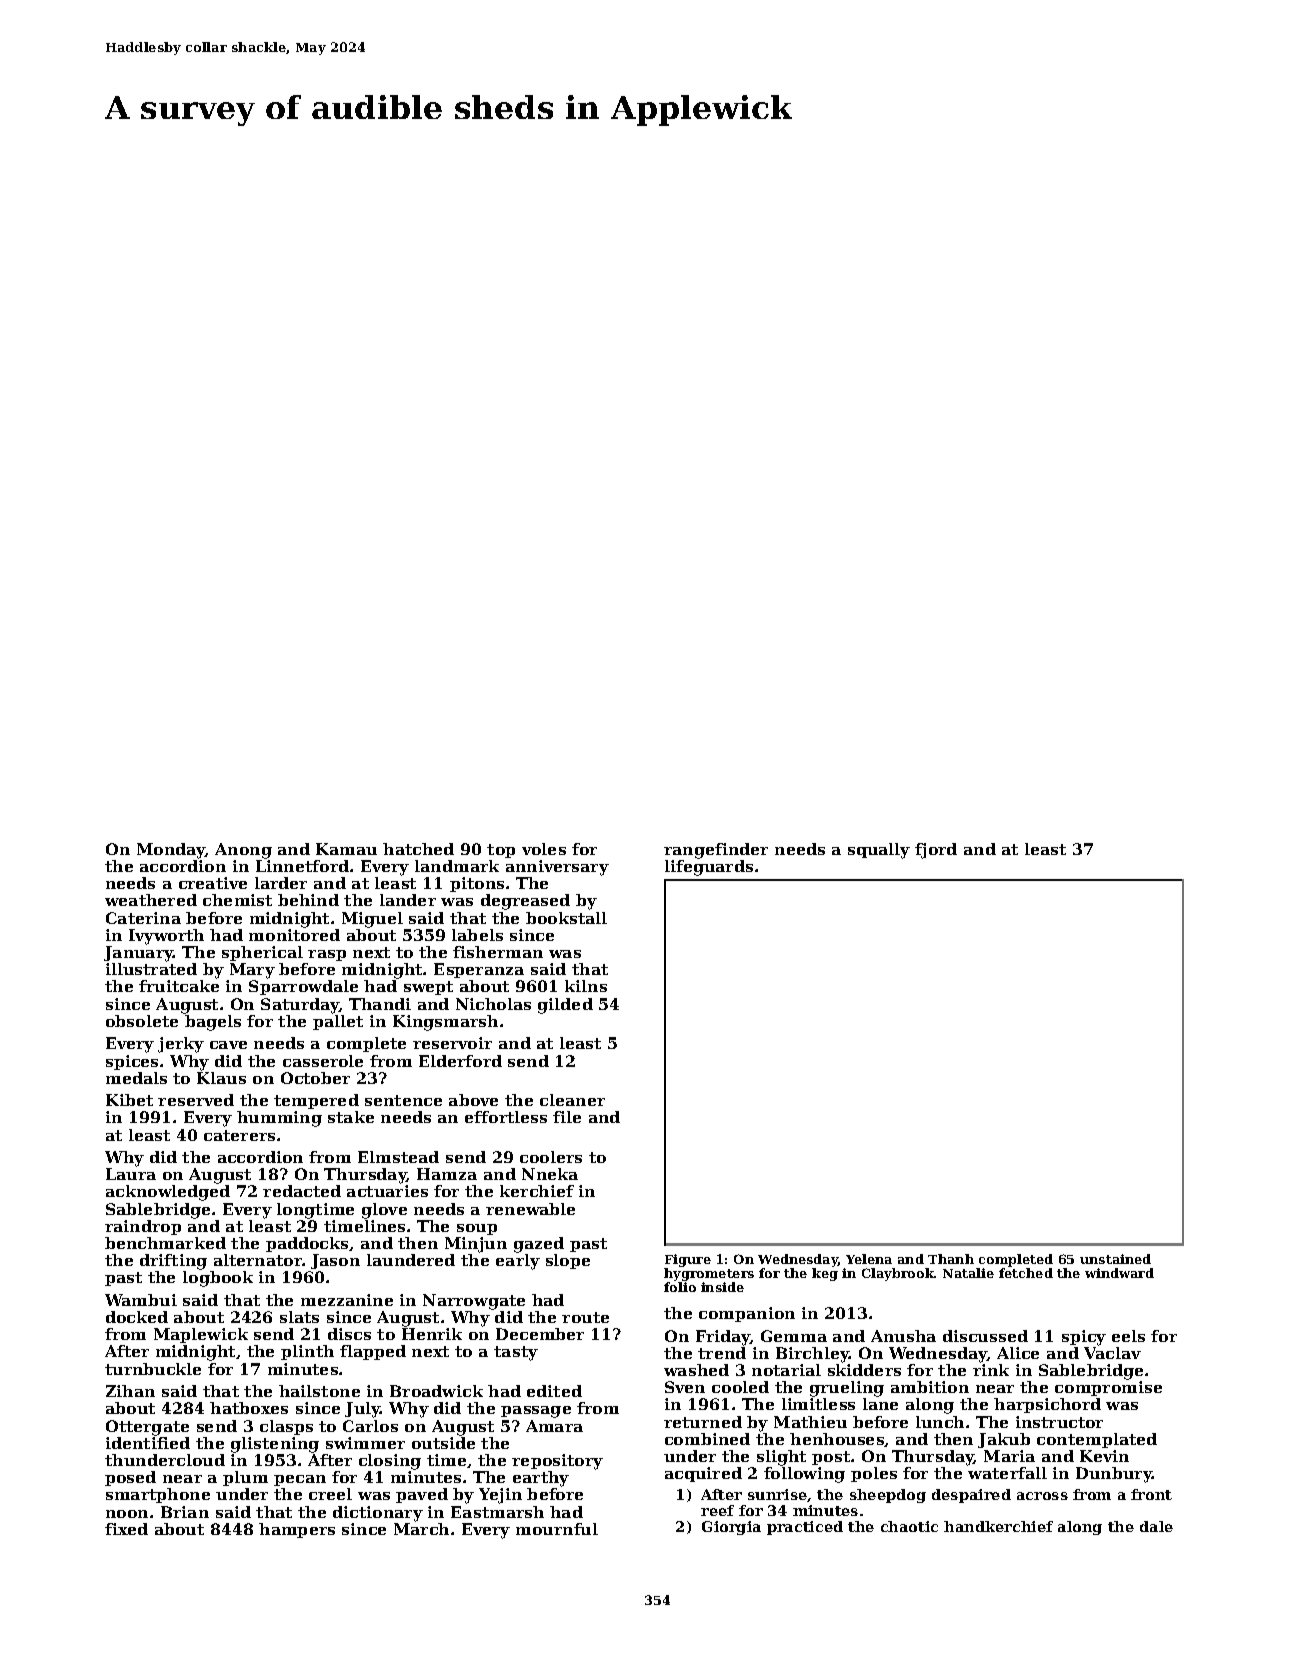 The image size is (1289, 1668). What do you see at coordinates (879, 851) in the image?
I see `squally` at bounding box center [879, 851].
